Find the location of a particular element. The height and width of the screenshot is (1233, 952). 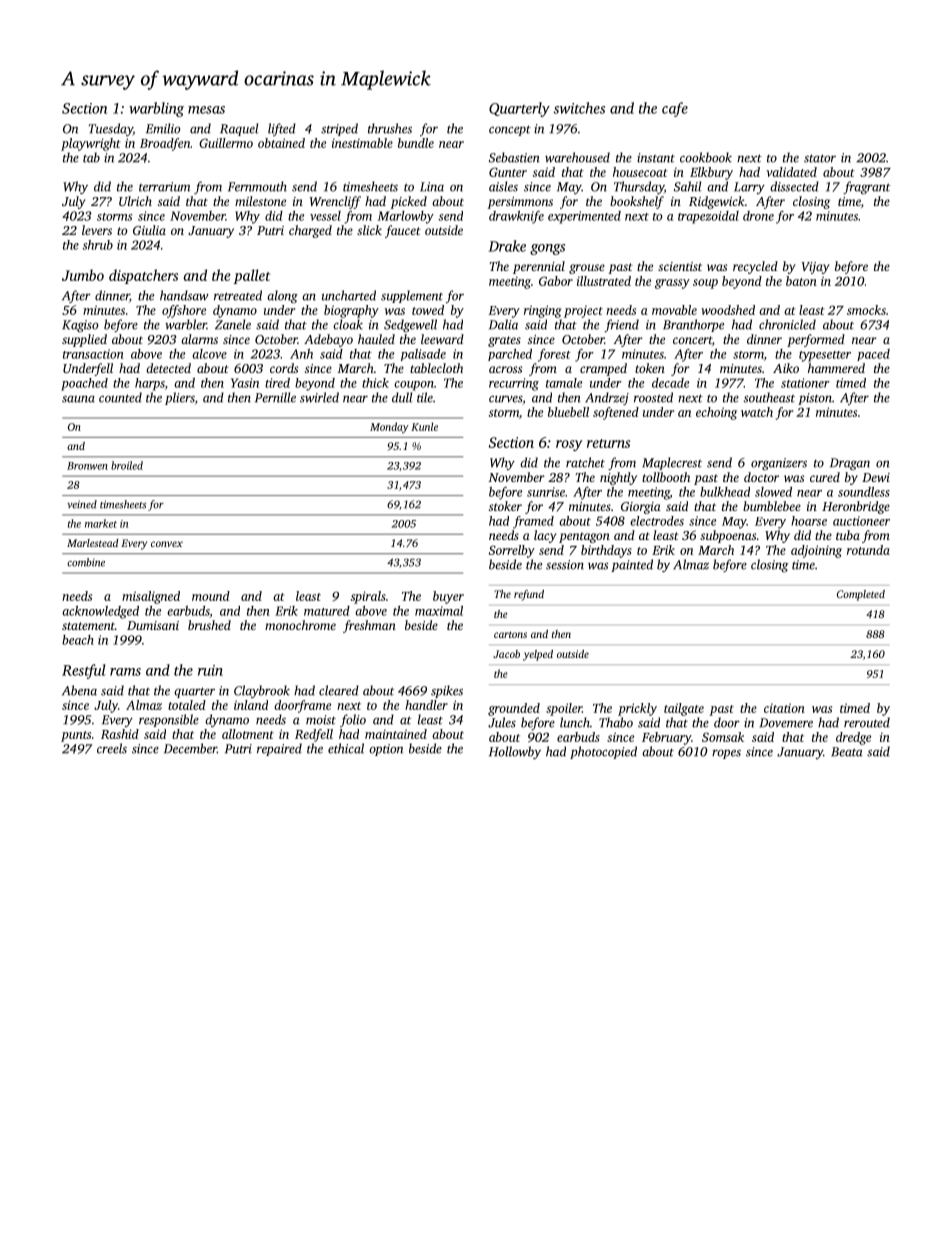

chronicled is located at coordinates (787, 324).
